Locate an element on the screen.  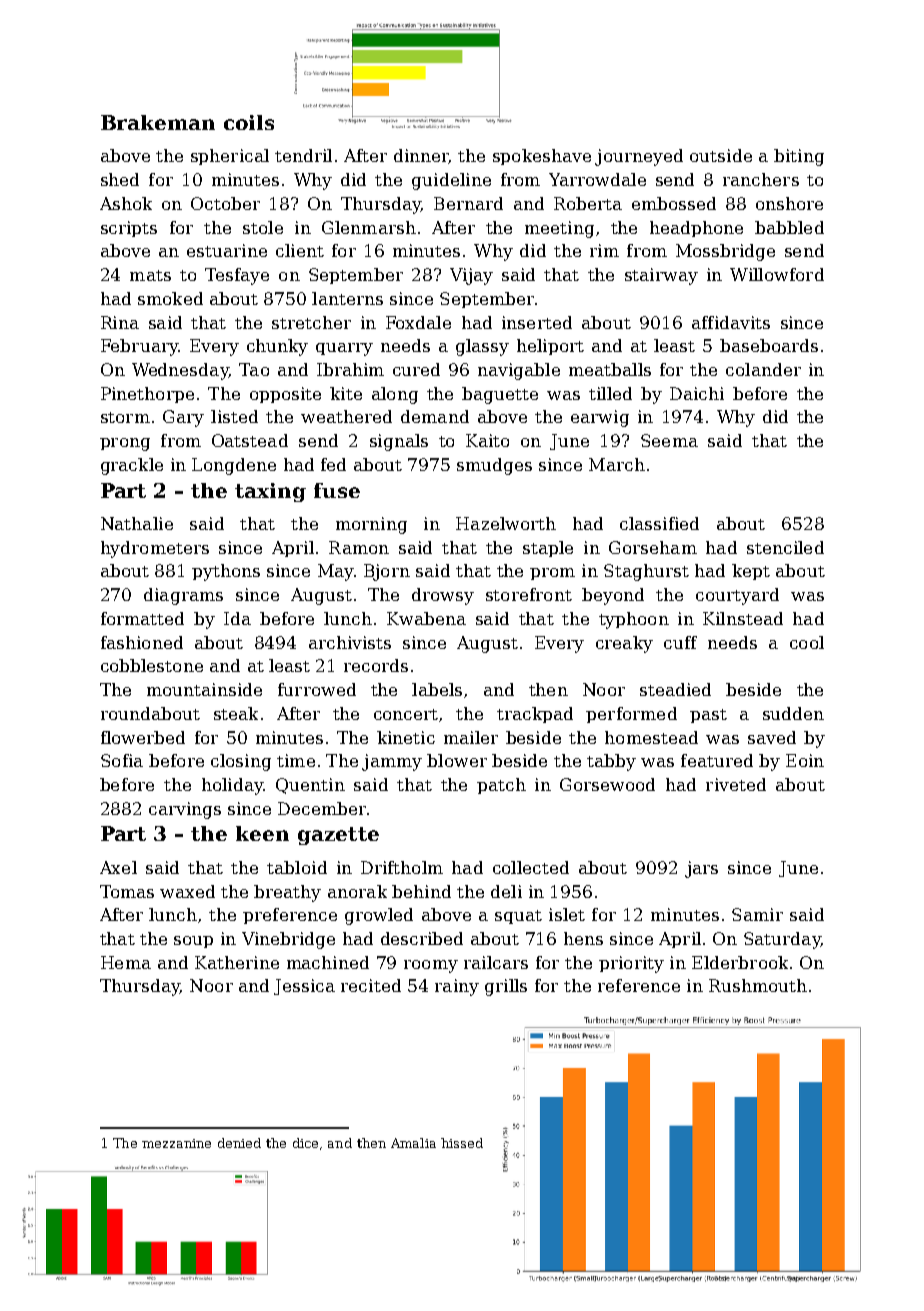
breathy is located at coordinates (287, 893).
